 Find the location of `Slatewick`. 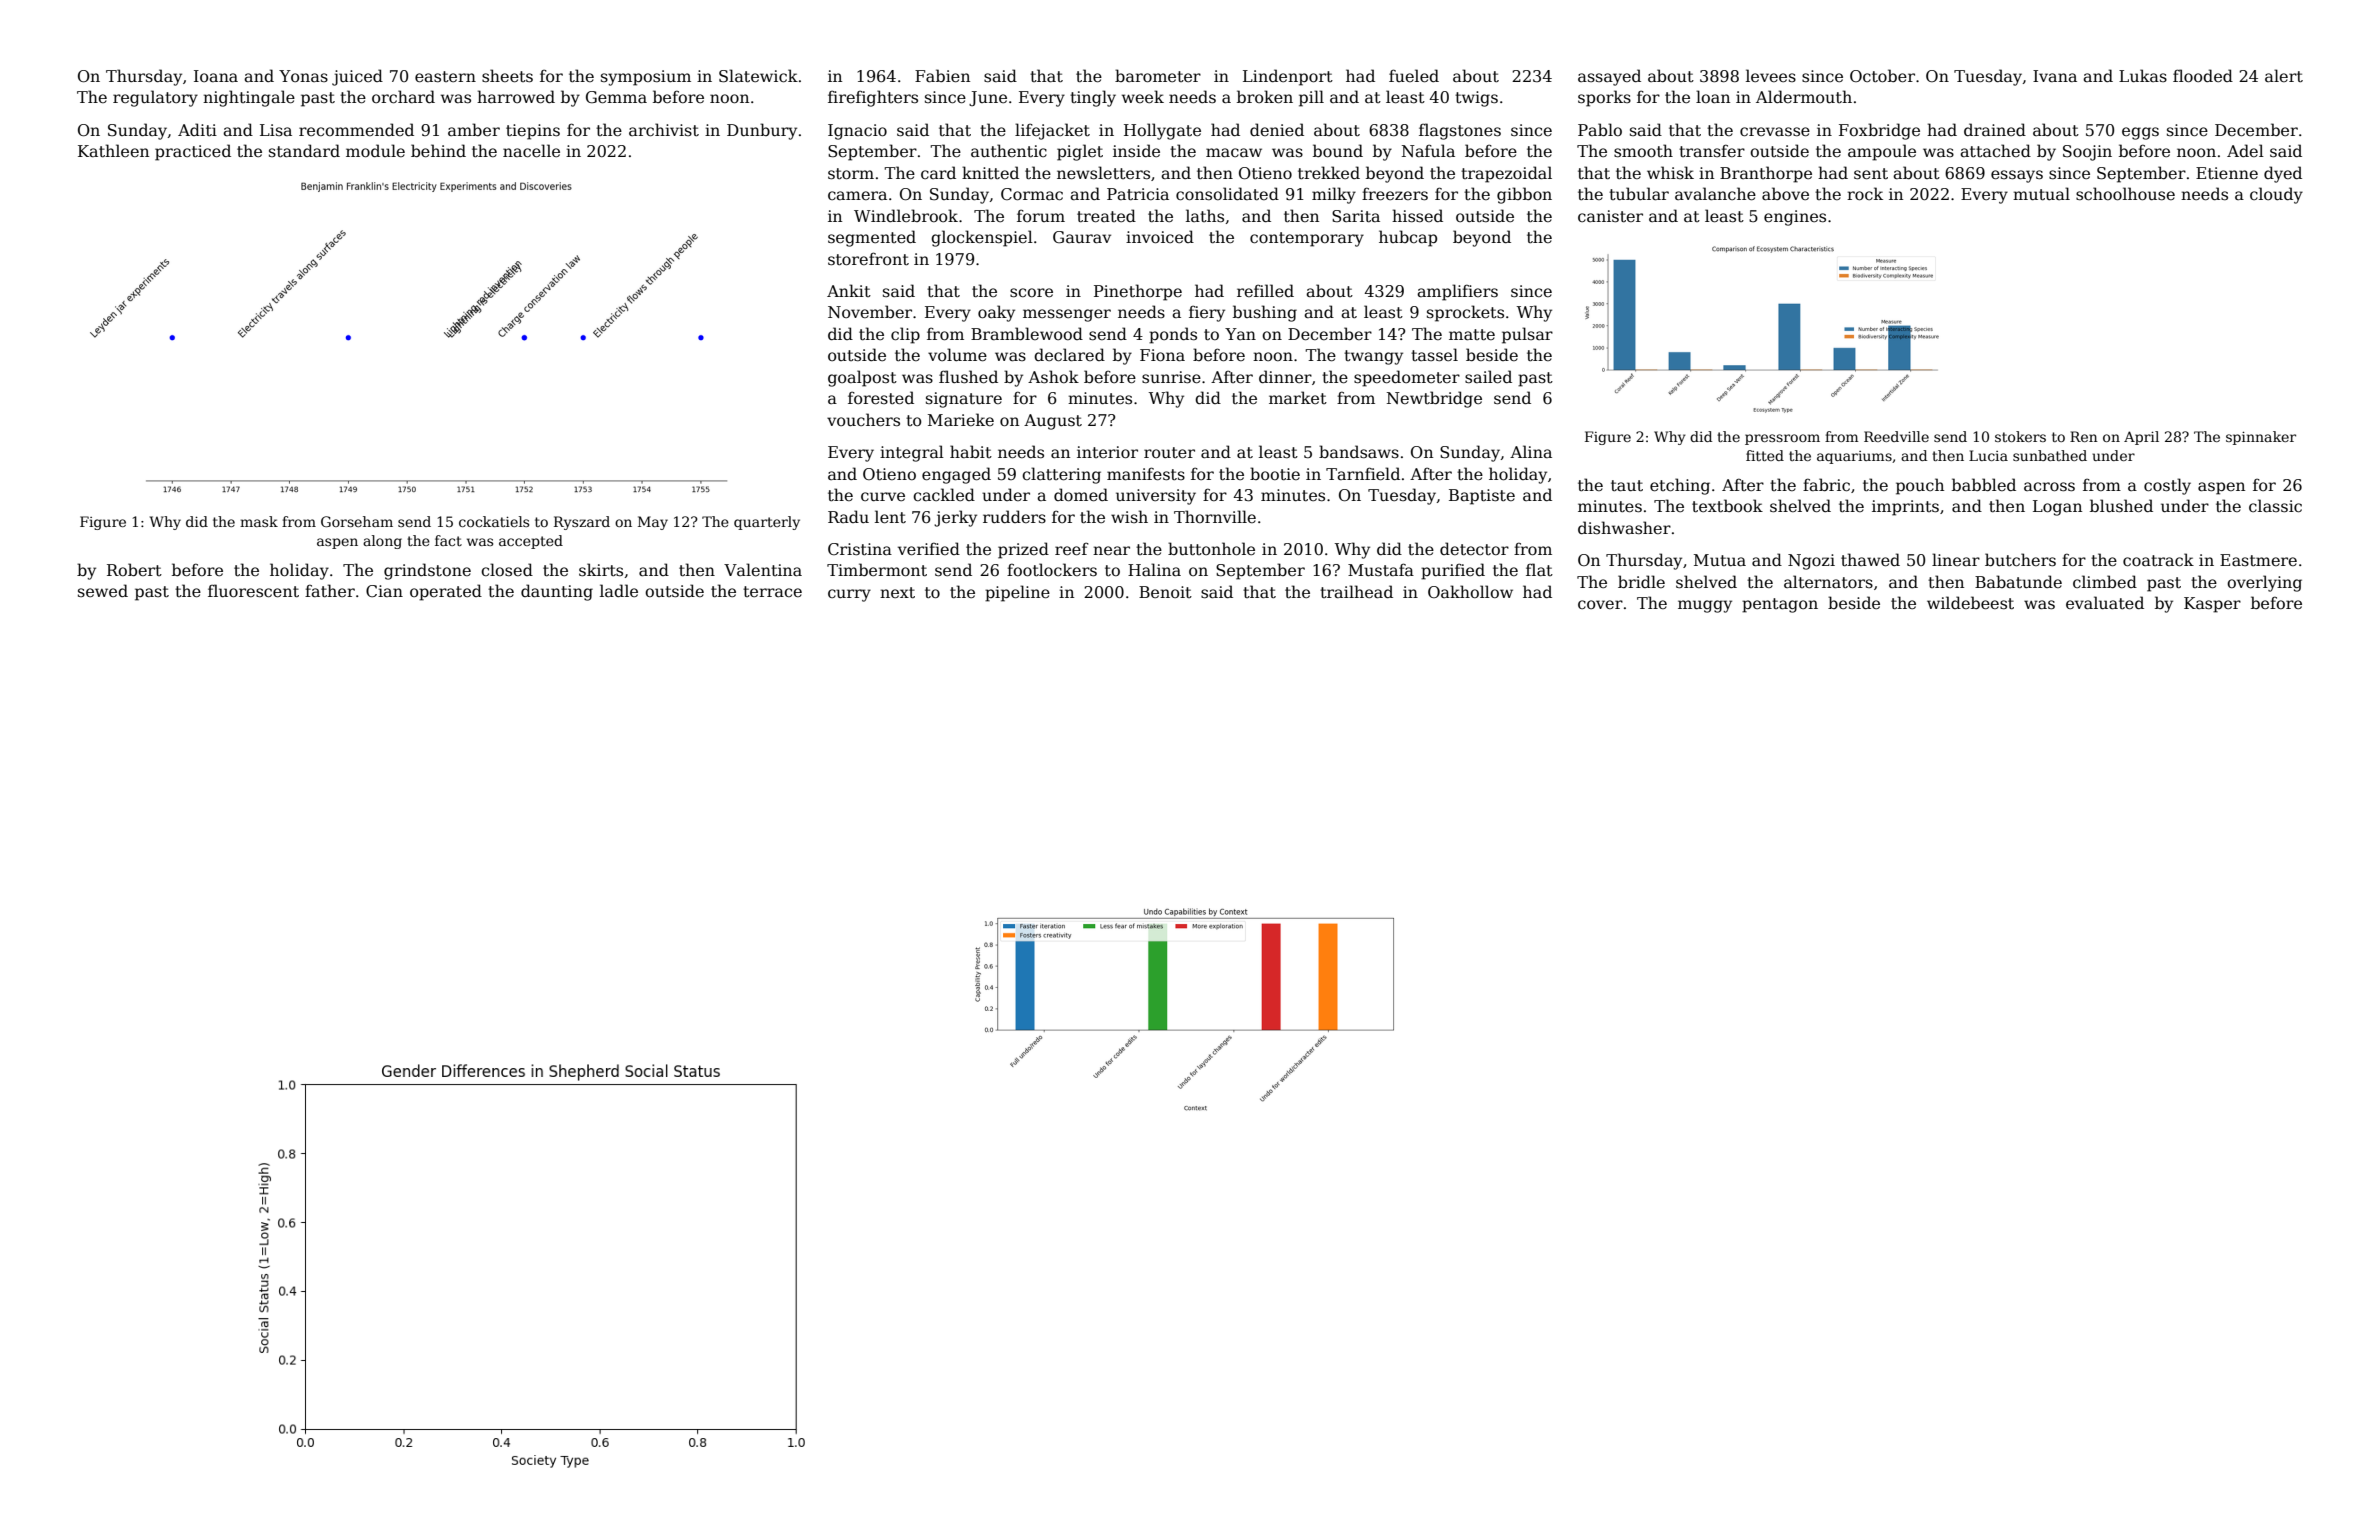

Slatewick is located at coordinates (758, 76).
